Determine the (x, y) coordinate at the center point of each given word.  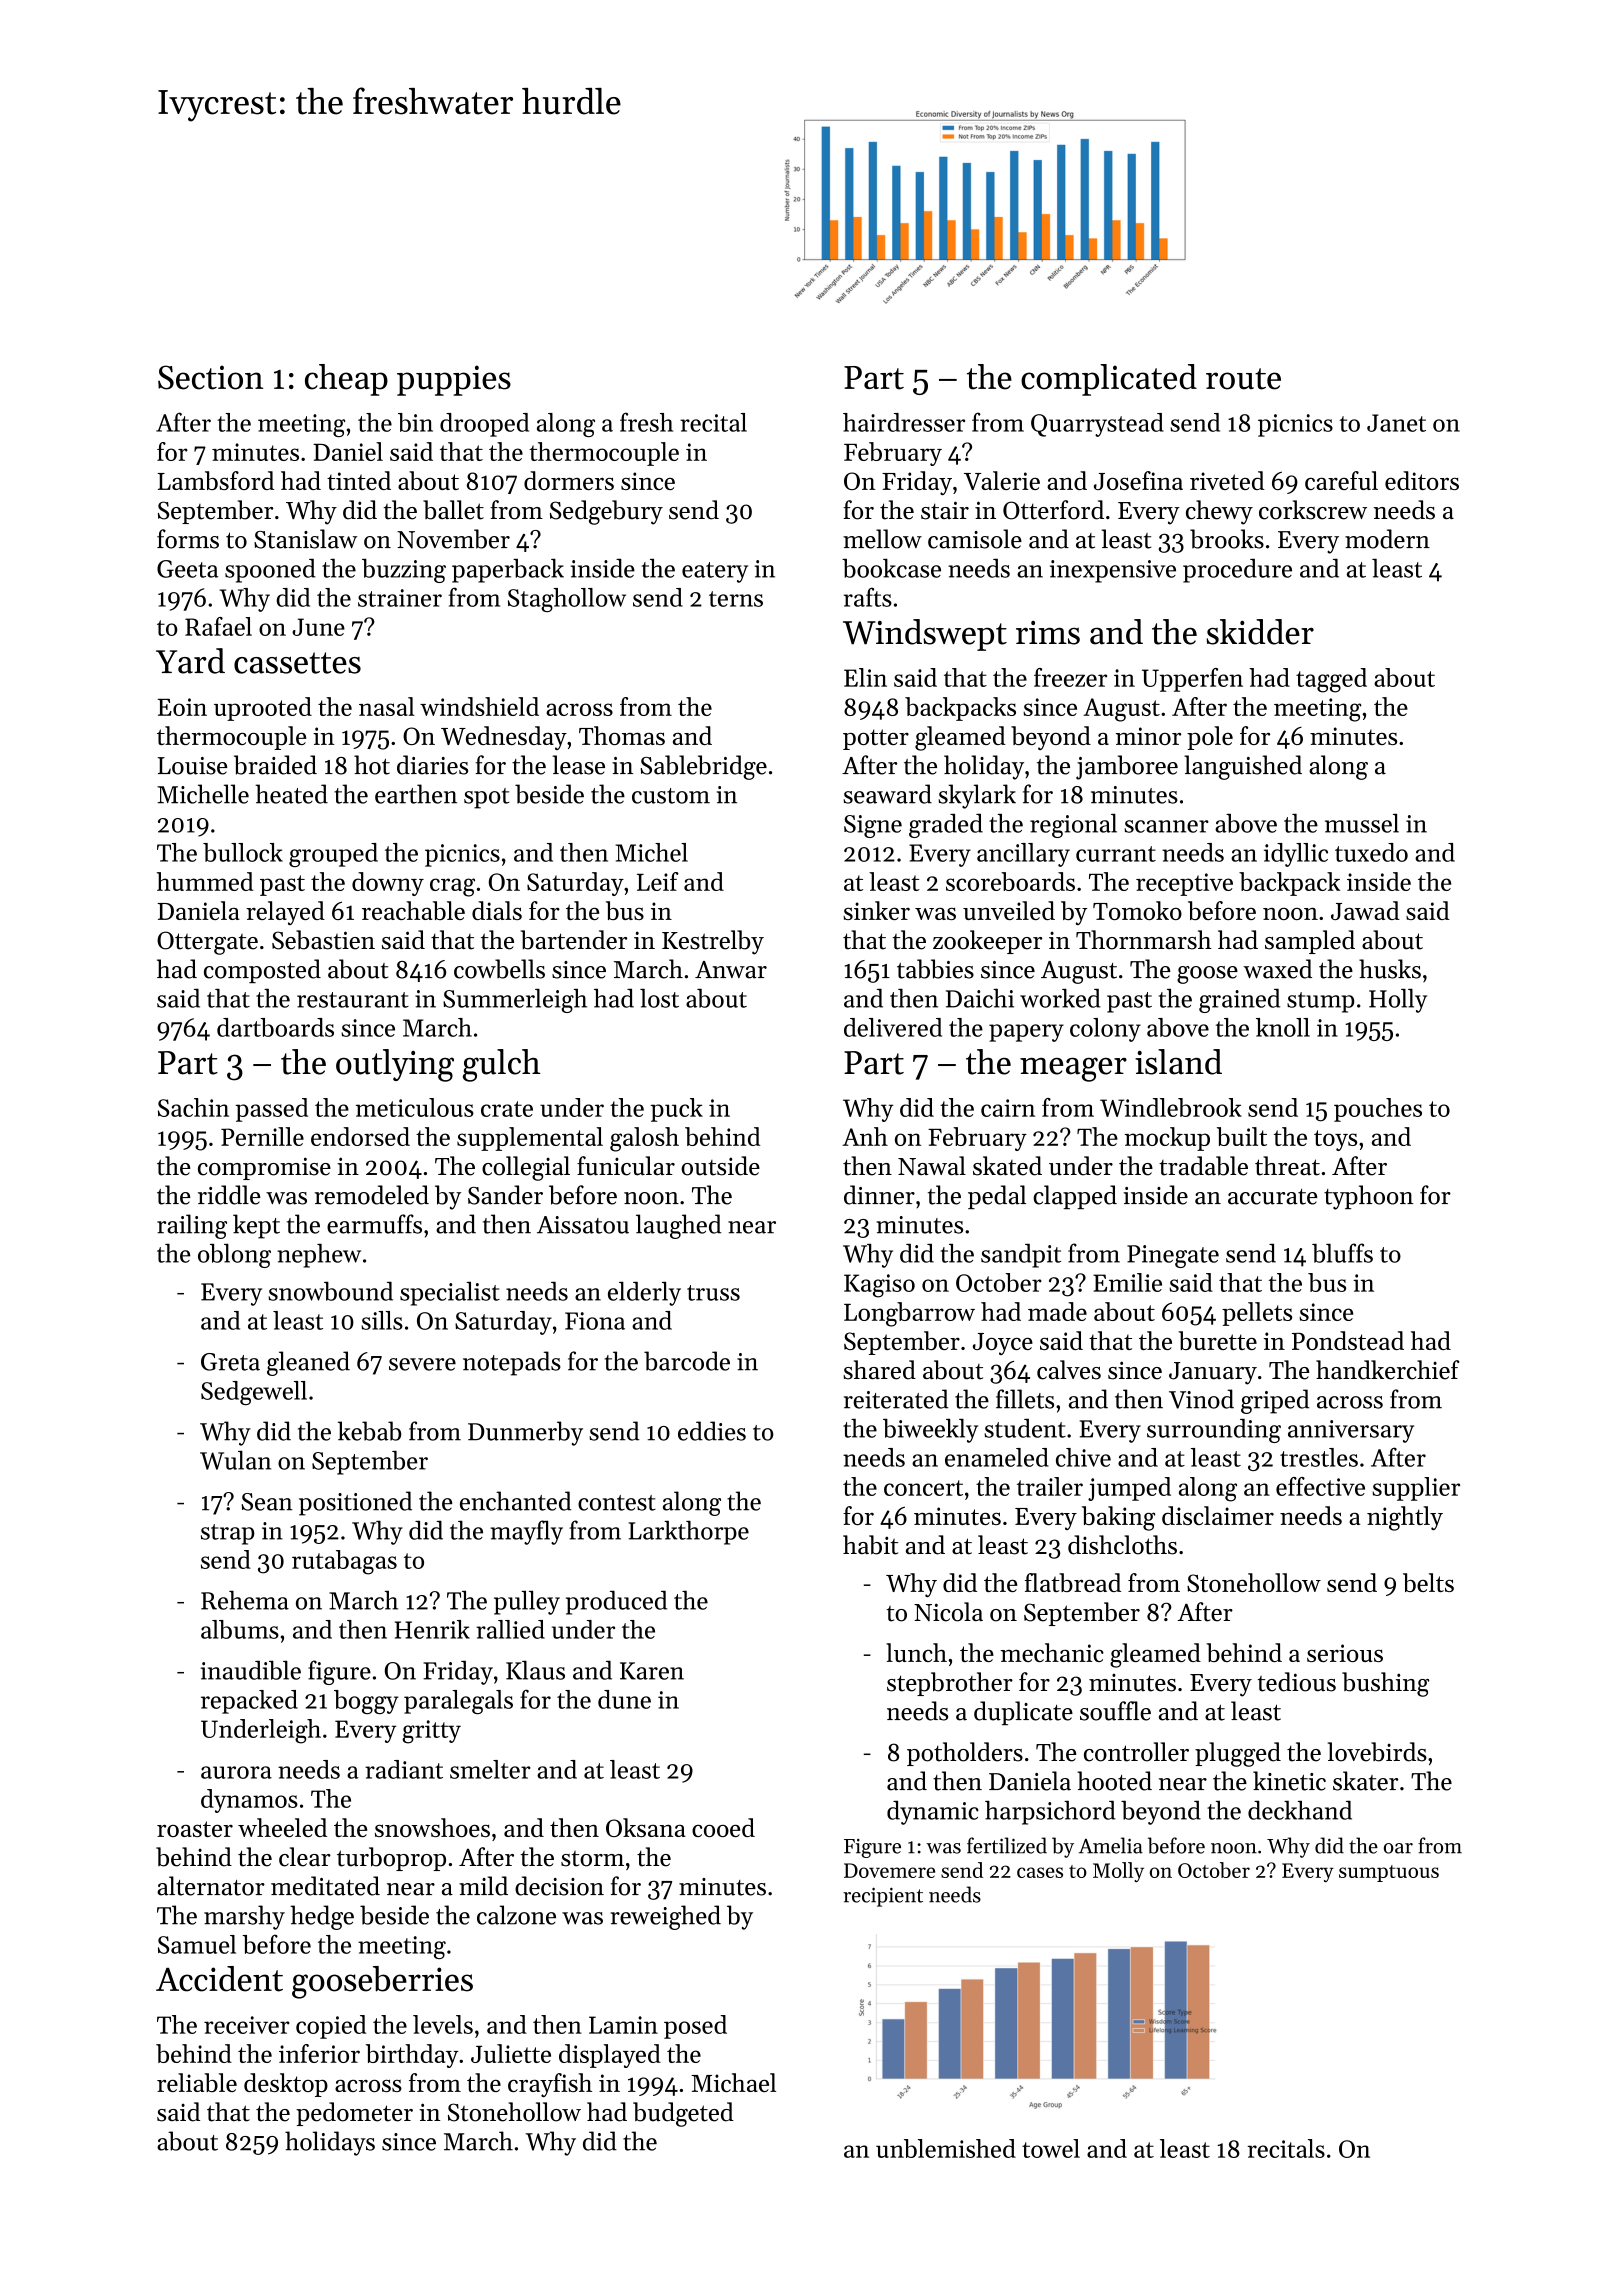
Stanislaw (305, 539)
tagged (1331, 680)
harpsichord (1050, 1812)
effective (1320, 1486)
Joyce (1003, 1344)
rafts (868, 597)
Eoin (182, 707)
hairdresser (904, 422)
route (1243, 379)
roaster (195, 1829)
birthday (412, 2056)
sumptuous (1389, 1873)
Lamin (623, 2025)
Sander (505, 1195)
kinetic (1289, 1781)
